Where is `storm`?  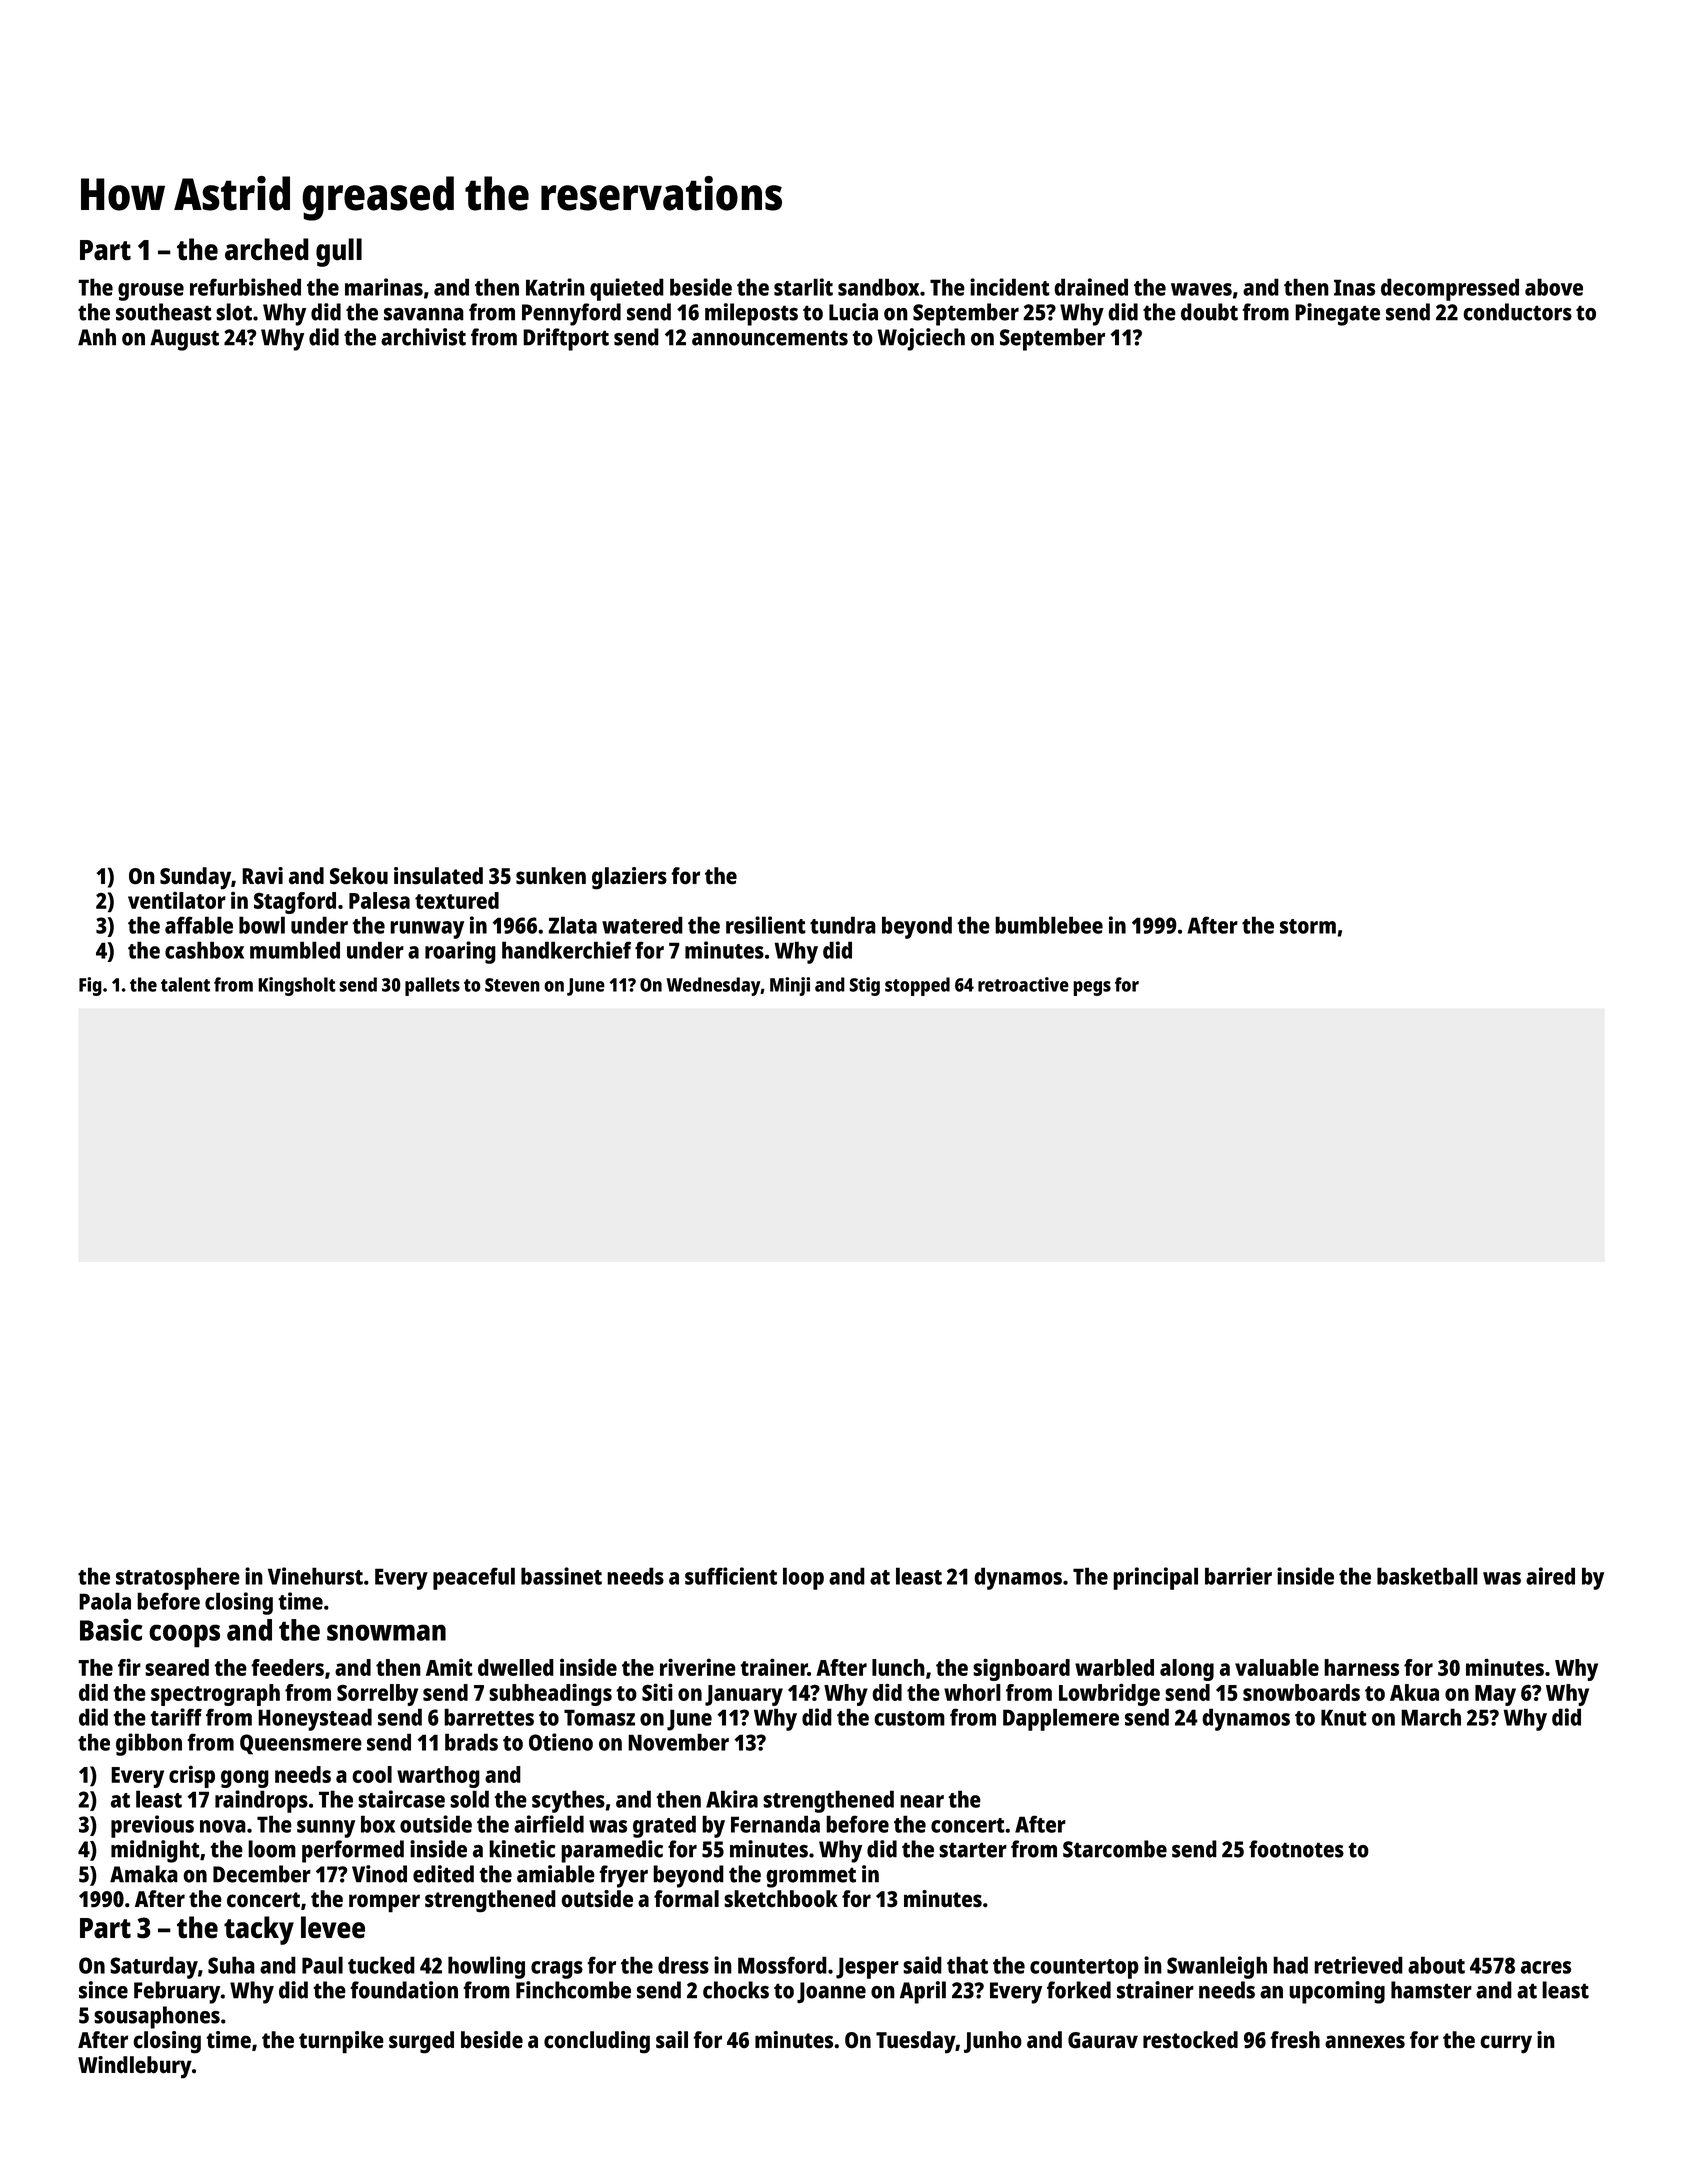 storm is located at coordinates (1308, 926).
